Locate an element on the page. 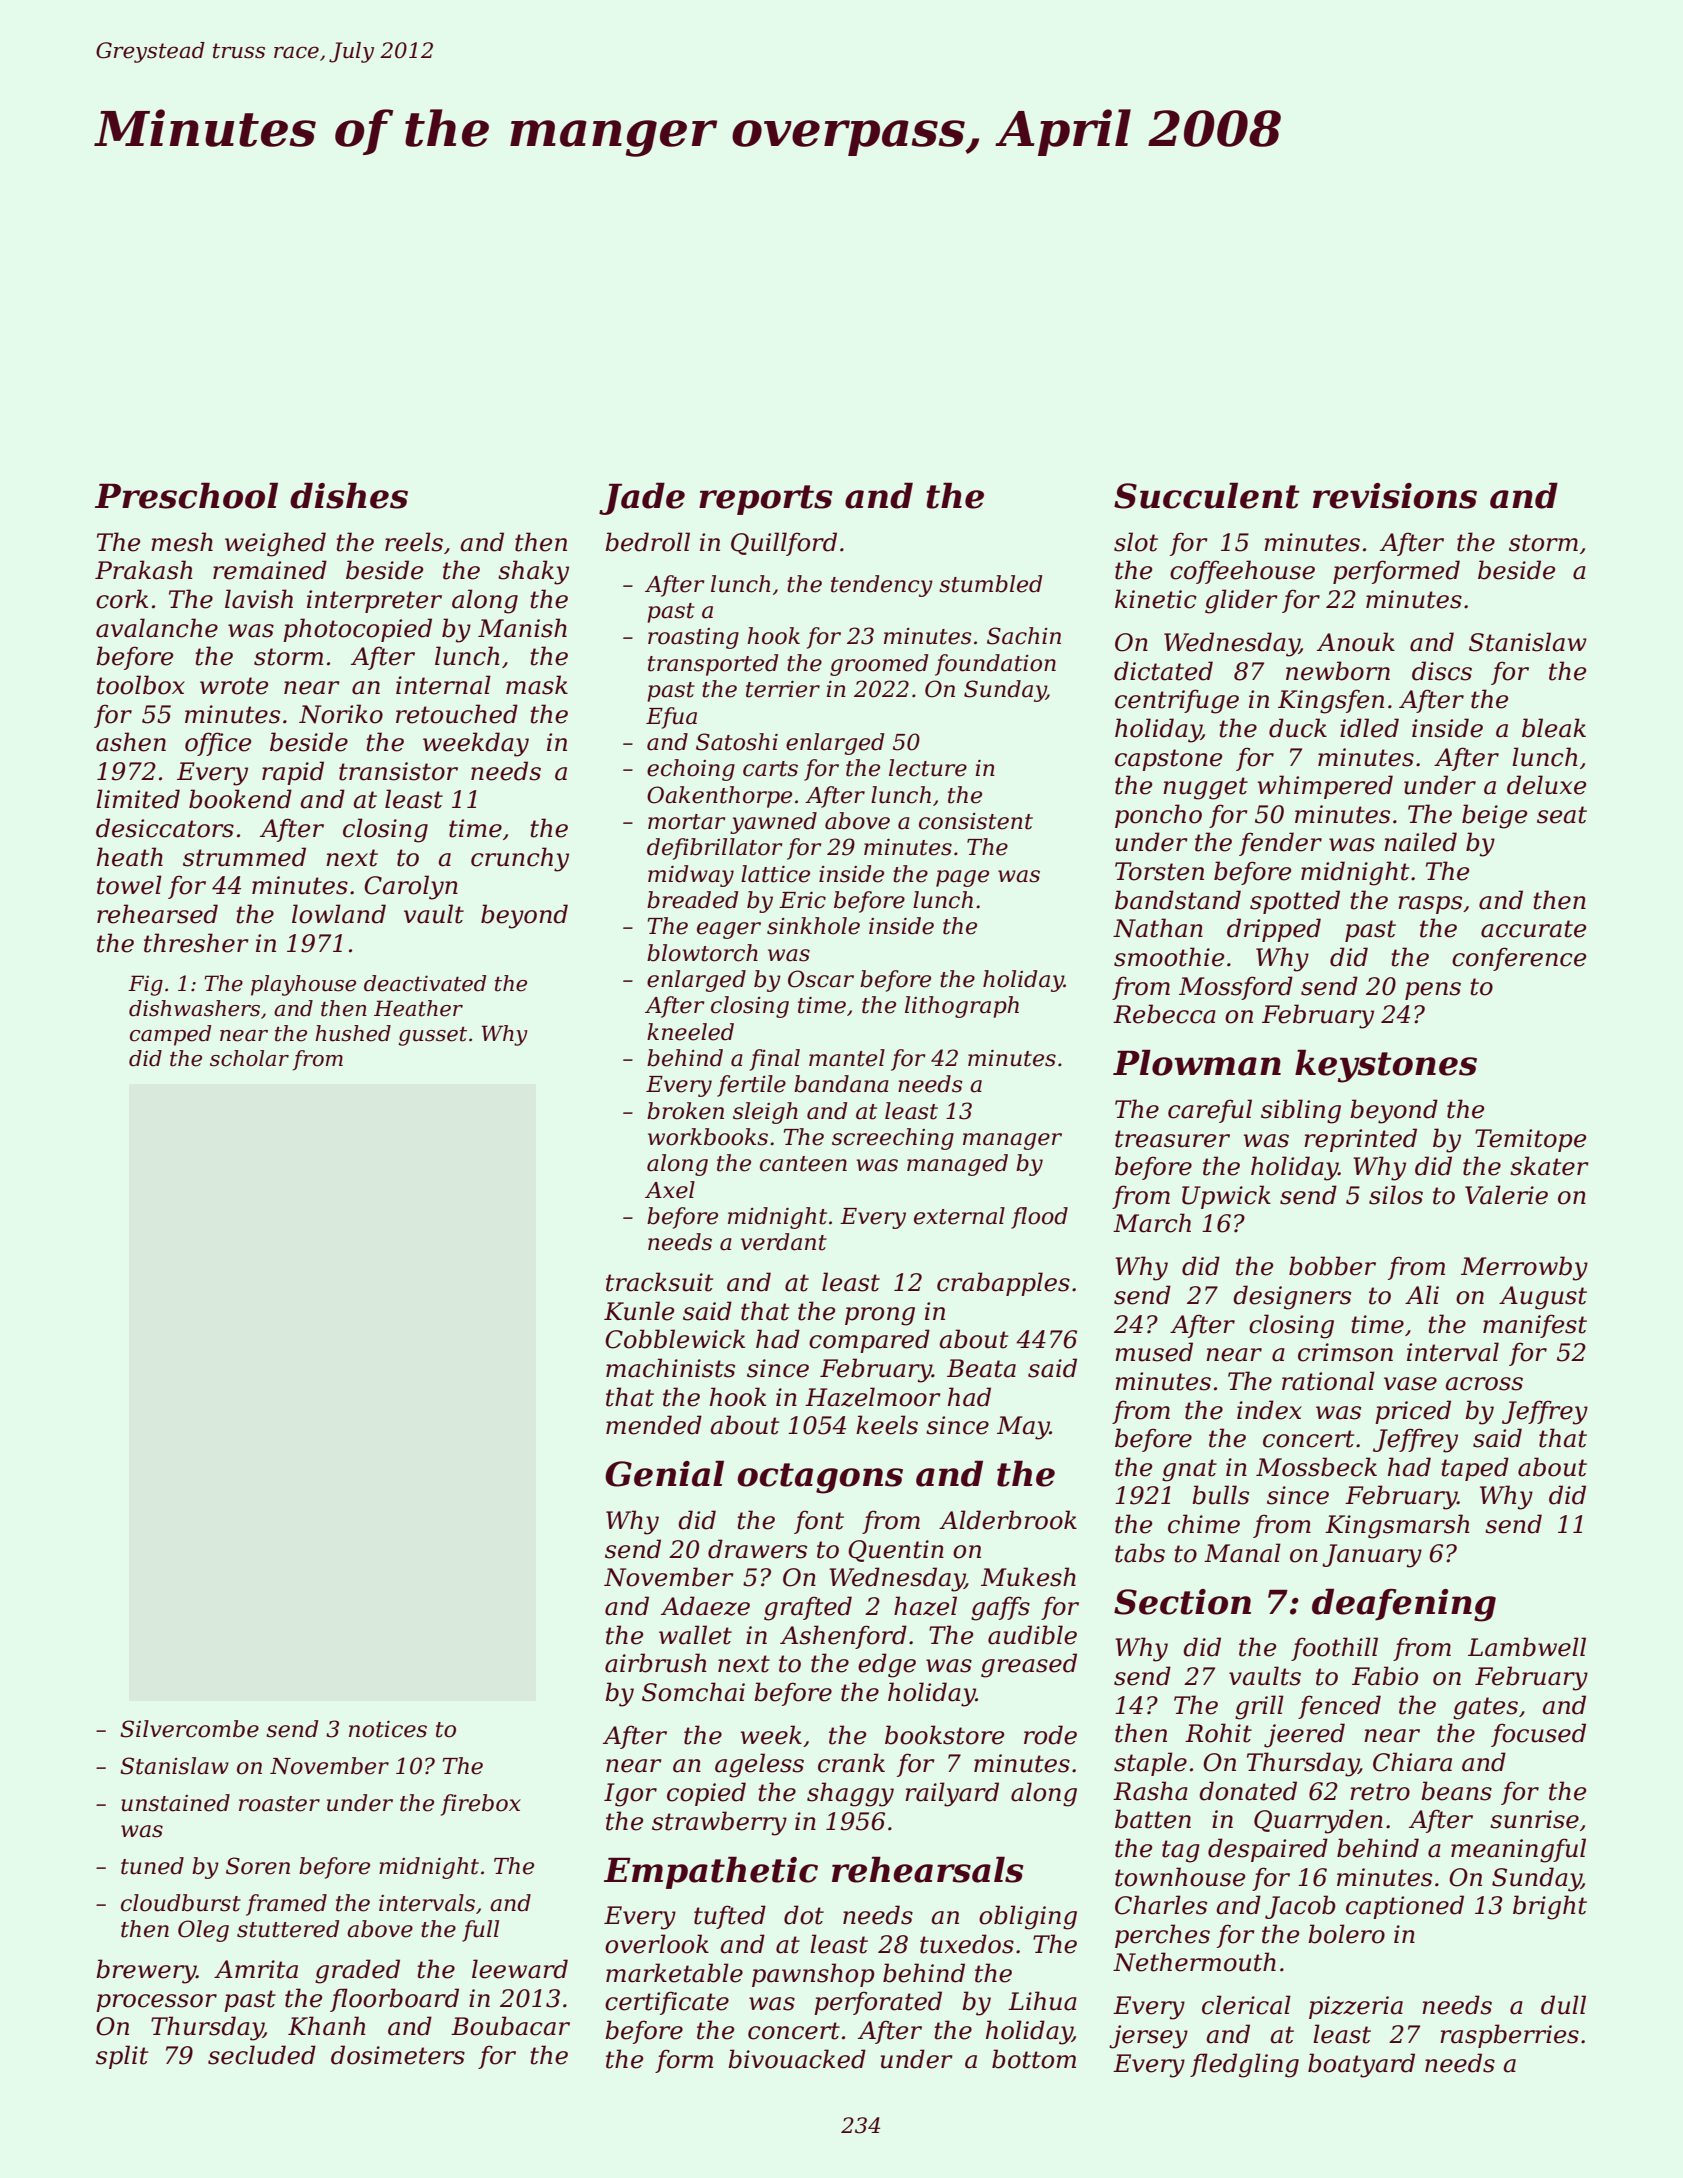 The height and width of the image is (2178, 1683). tendency is located at coordinates (882, 586).
